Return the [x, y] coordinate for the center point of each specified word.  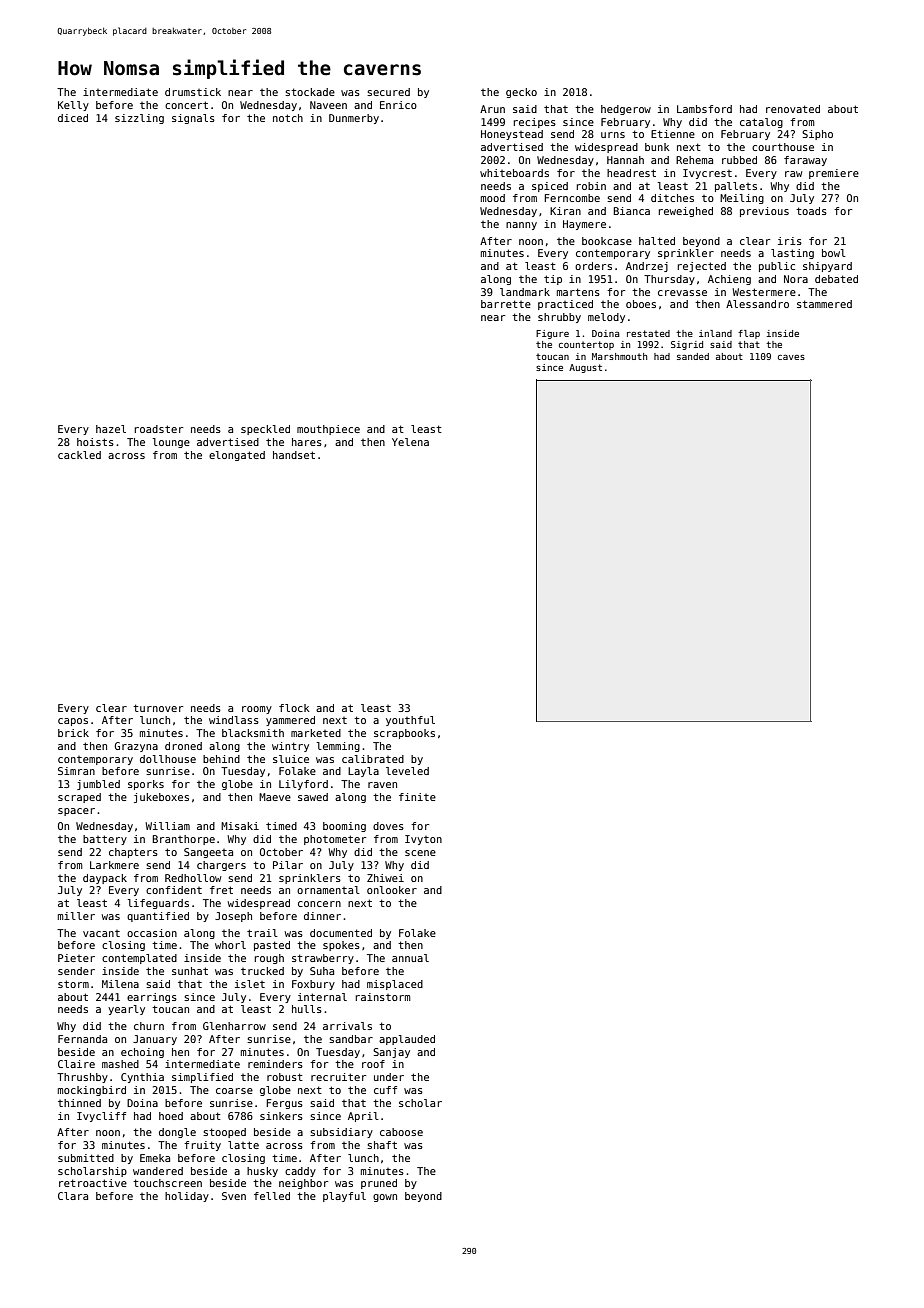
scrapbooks [404, 734]
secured [388, 92]
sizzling [139, 119]
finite [417, 797]
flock [294, 708]
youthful [410, 721]
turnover [158, 708]
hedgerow [626, 110]
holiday [187, 1197]
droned [183, 746]
